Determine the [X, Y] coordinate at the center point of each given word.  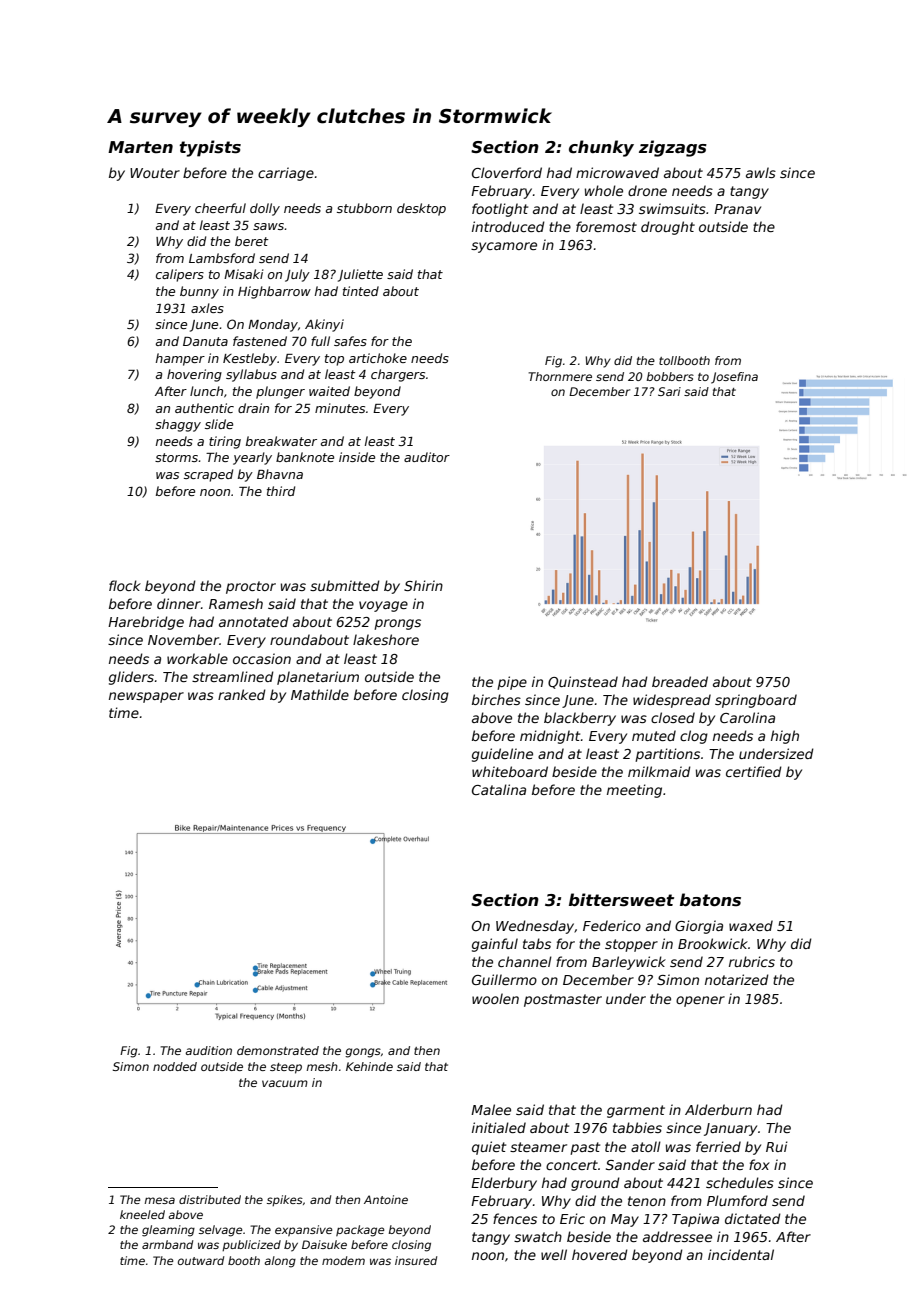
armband [167, 1244]
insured [416, 1260]
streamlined [233, 676]
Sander [630, 1164]
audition [208, 1050]
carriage [286, 174]
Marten [140, 147]
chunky [601, 148]
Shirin [423, 585]
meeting [634, 791]
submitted [345, 585]
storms [177, 457]
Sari [669, 391]
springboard [756, 701]
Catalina [499, 789]
